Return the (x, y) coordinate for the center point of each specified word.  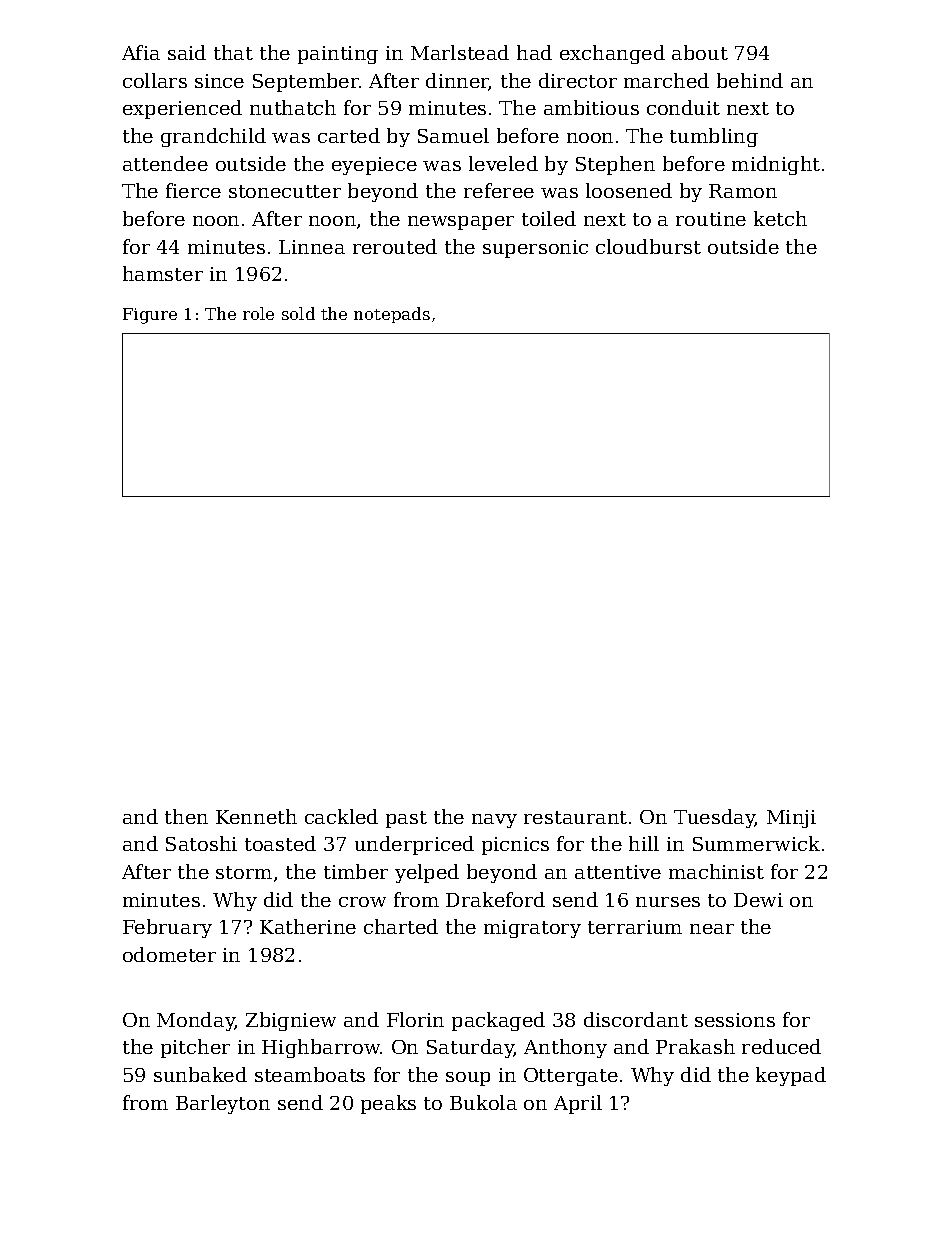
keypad (791, 1076)
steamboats (310, 1074)
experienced (182, 109)
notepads (392, 315)
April (578, 1104)
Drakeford (495, 899)
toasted (280, 843)
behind (750, 80)
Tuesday (714, 818)
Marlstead (460, 52)
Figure (150, 316)
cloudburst (648, 246)
